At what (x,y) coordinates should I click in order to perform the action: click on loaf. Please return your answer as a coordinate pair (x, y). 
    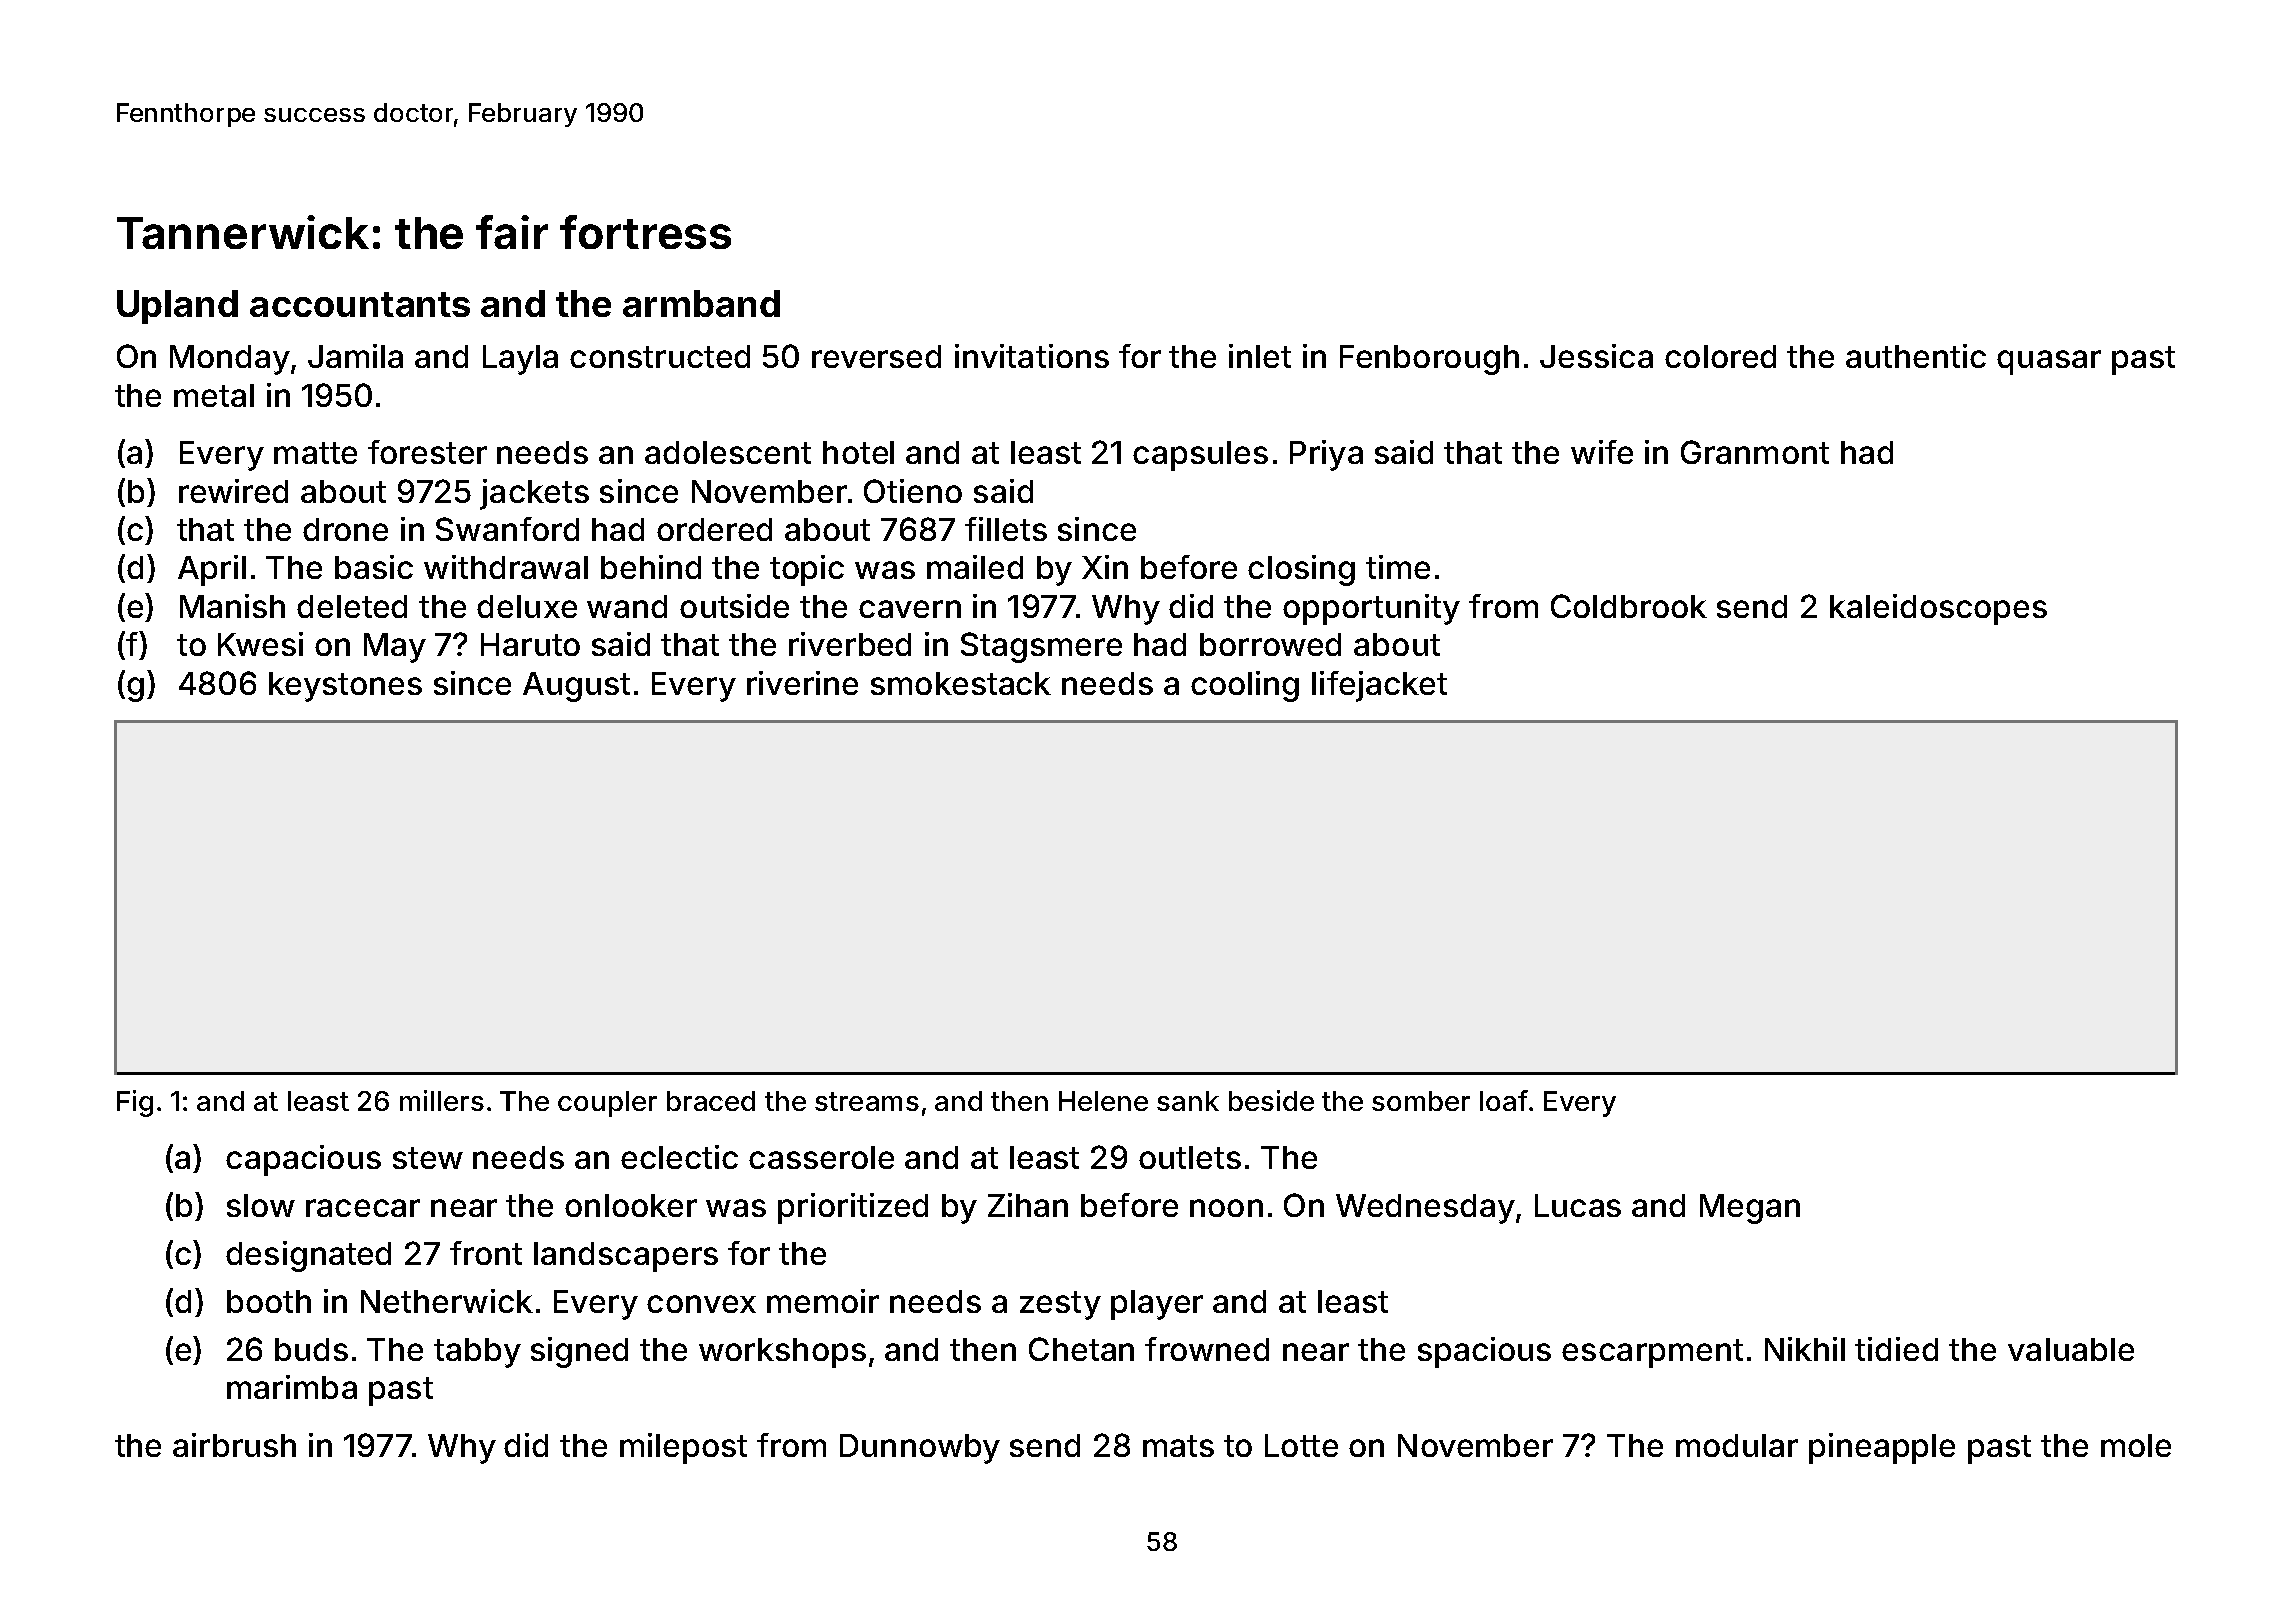
    Looking at the image, I should click on (1504, 1100).
